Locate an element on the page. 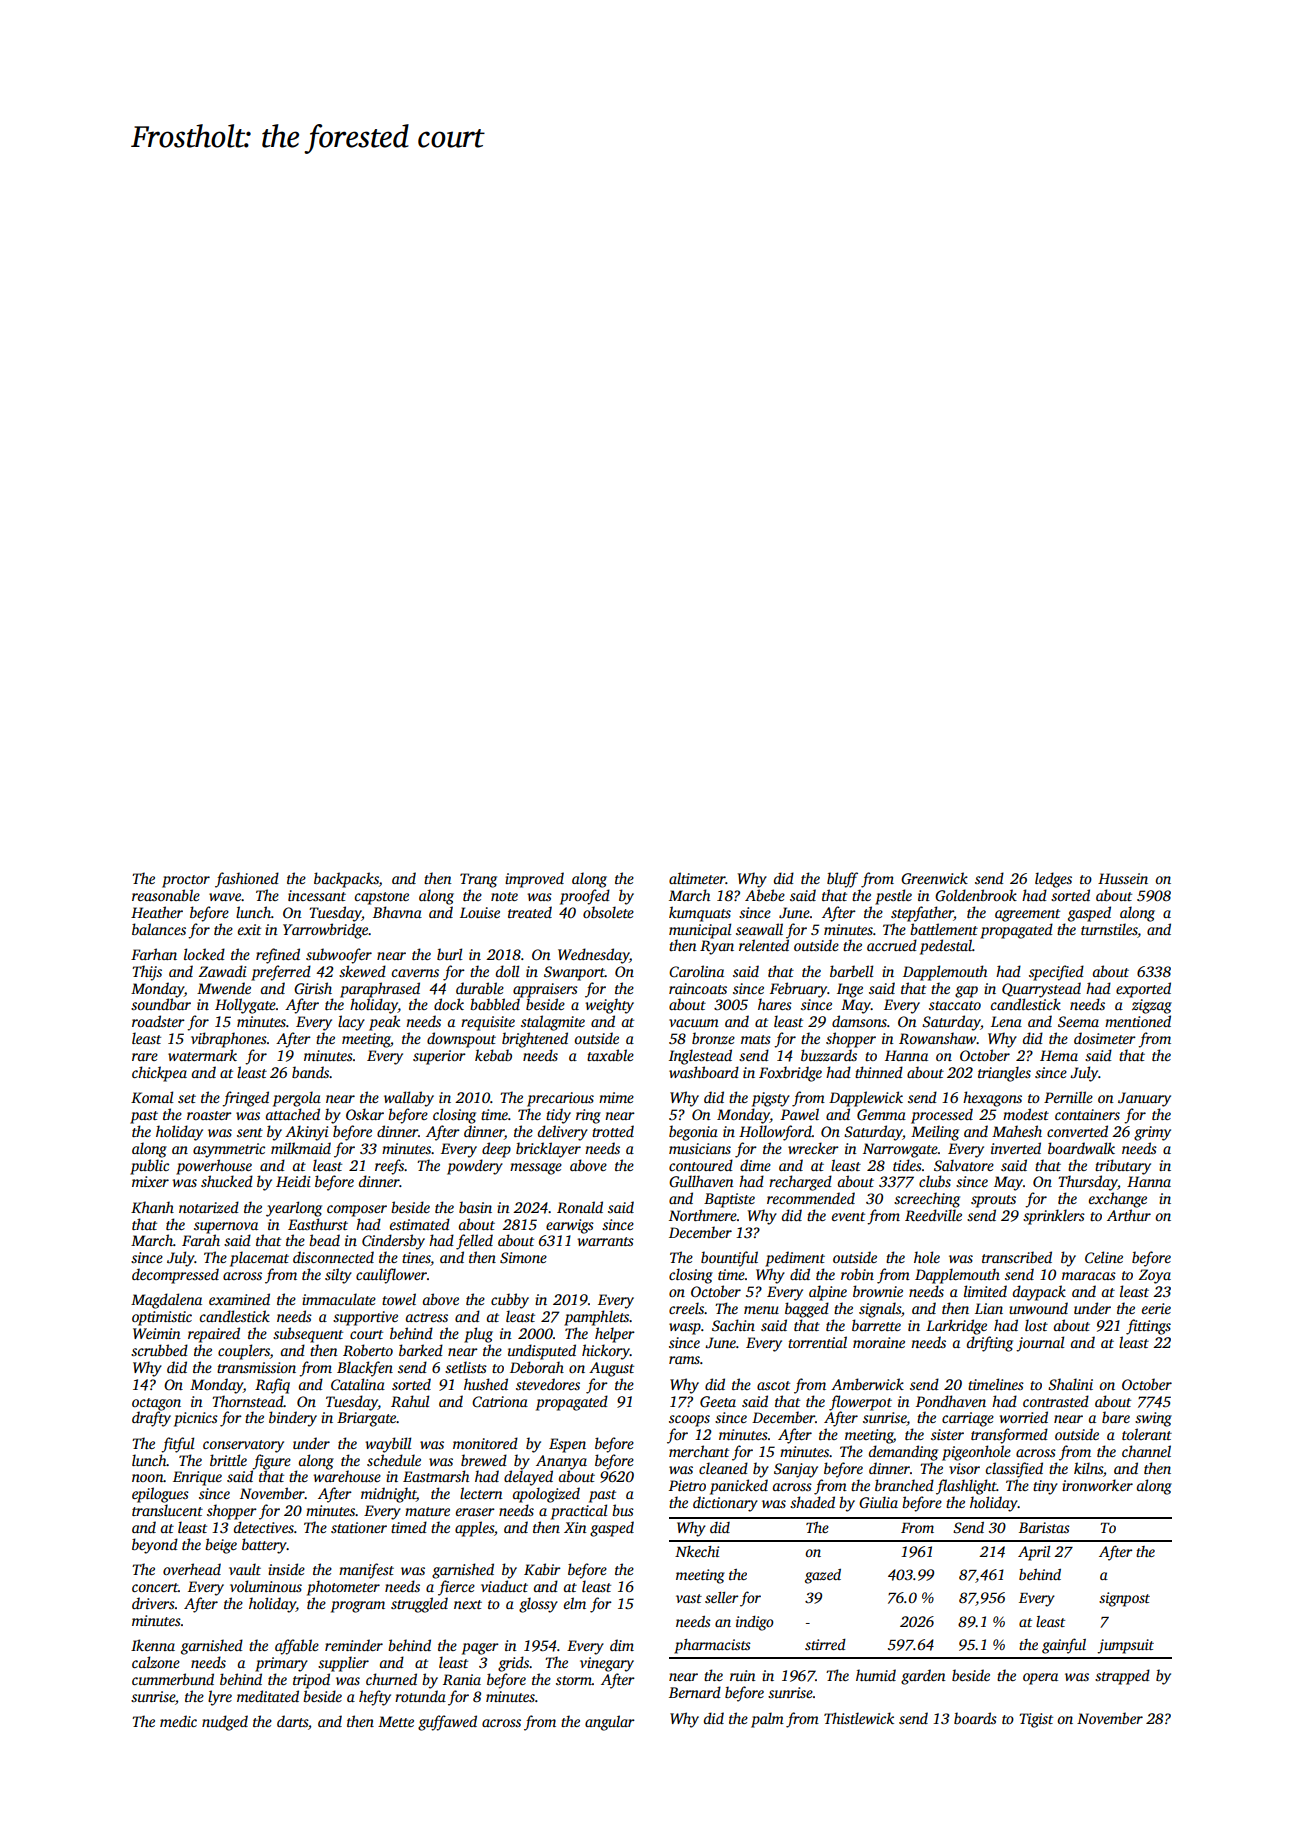  signpost is located at coordinates (1124, 1599).
